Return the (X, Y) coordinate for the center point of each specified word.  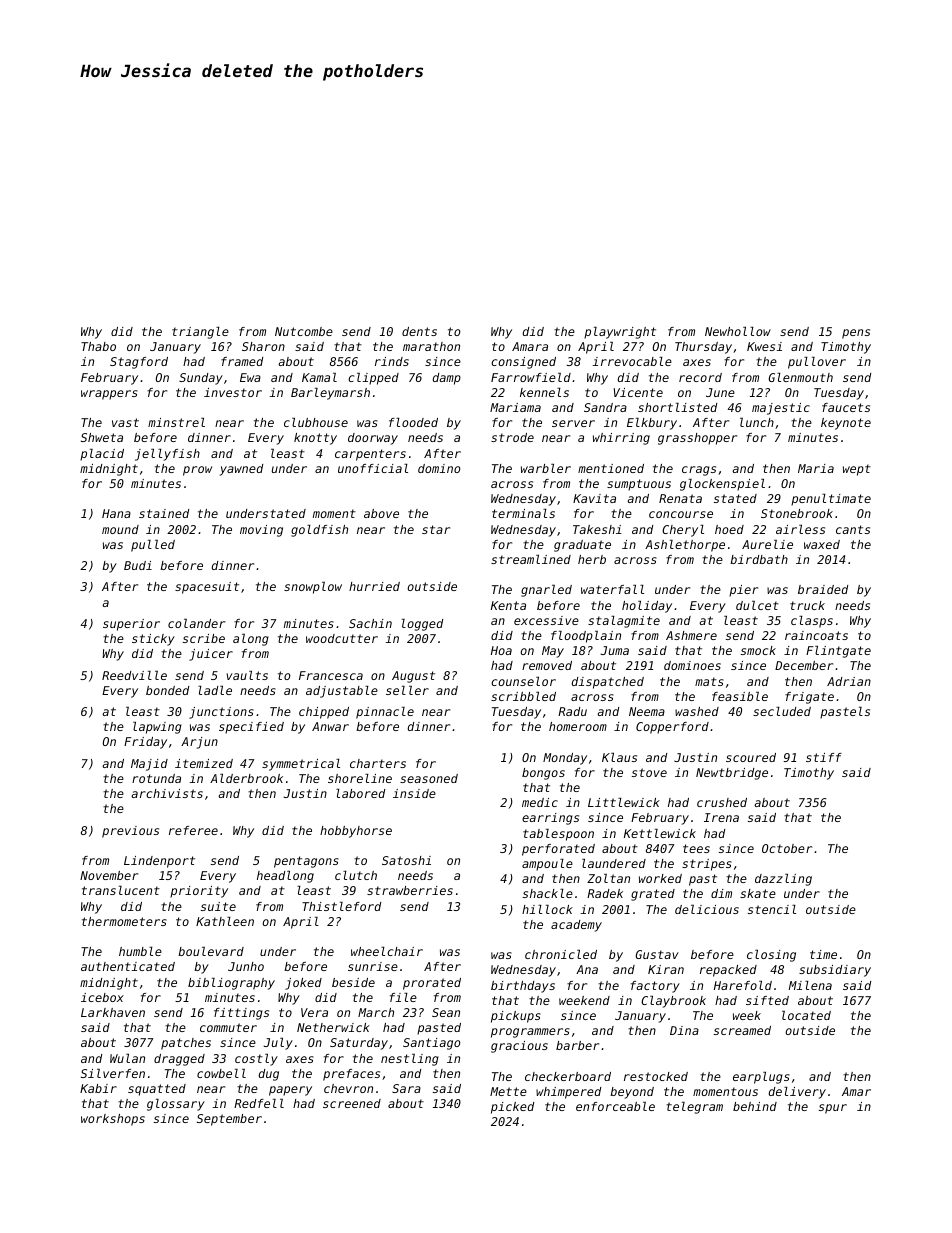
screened (352, 1103)
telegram (694, 1108)
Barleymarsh (330, 394)
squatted (157, 1090)
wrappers (109, 395)
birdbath (759, 559)
